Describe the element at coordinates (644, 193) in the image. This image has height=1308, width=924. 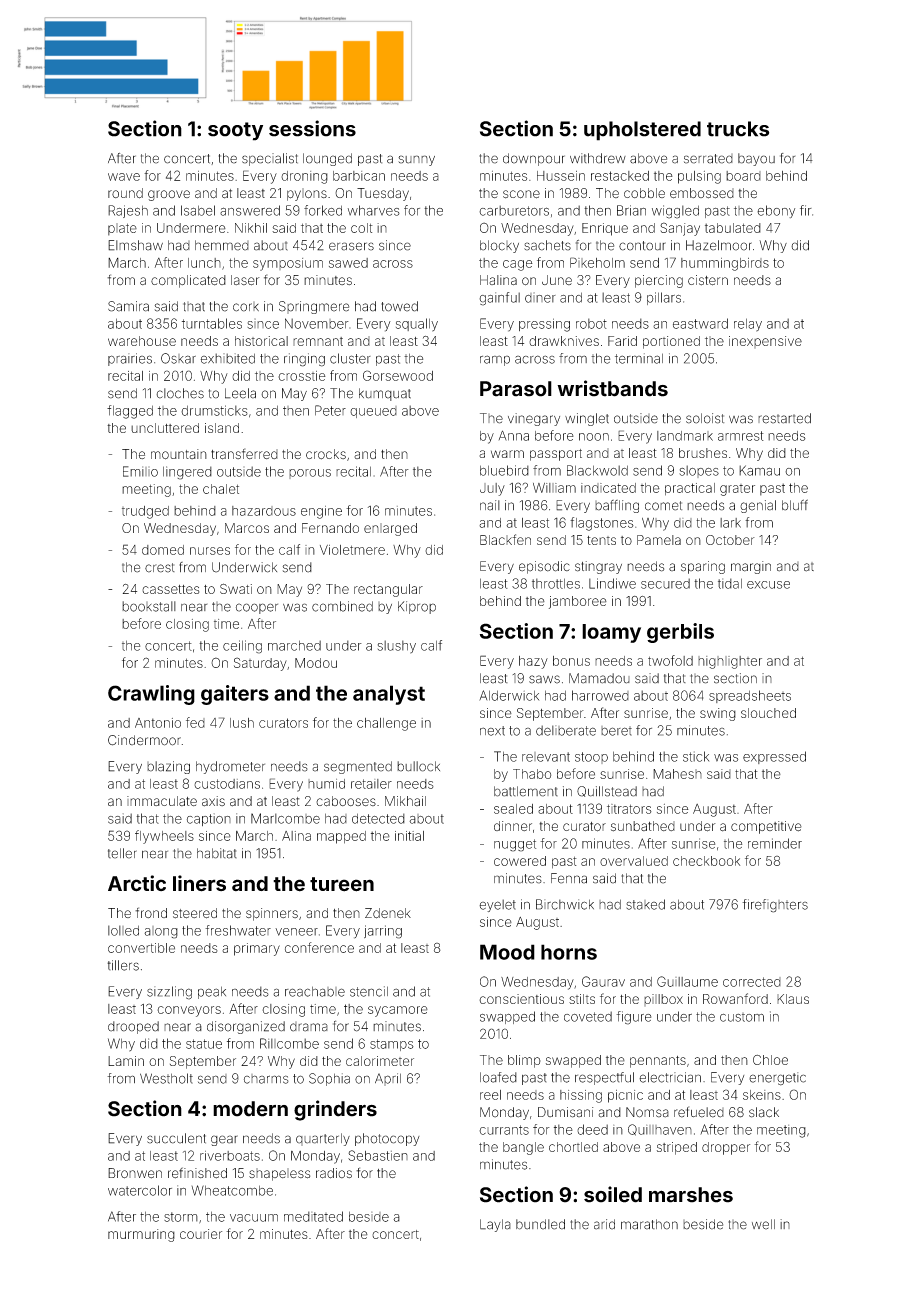
I see `cobble` at that location.
